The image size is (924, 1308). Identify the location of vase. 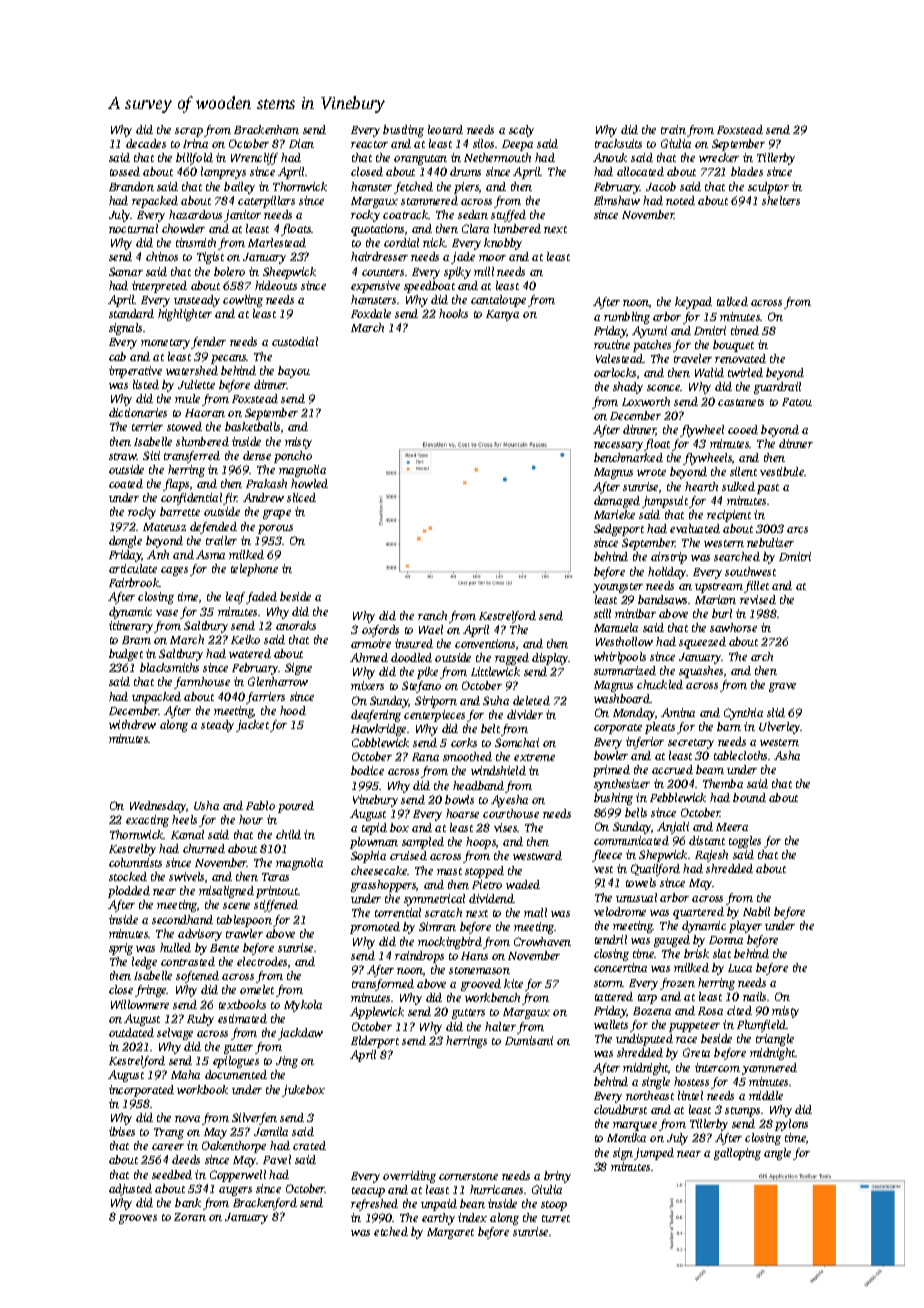
(167, 613).
